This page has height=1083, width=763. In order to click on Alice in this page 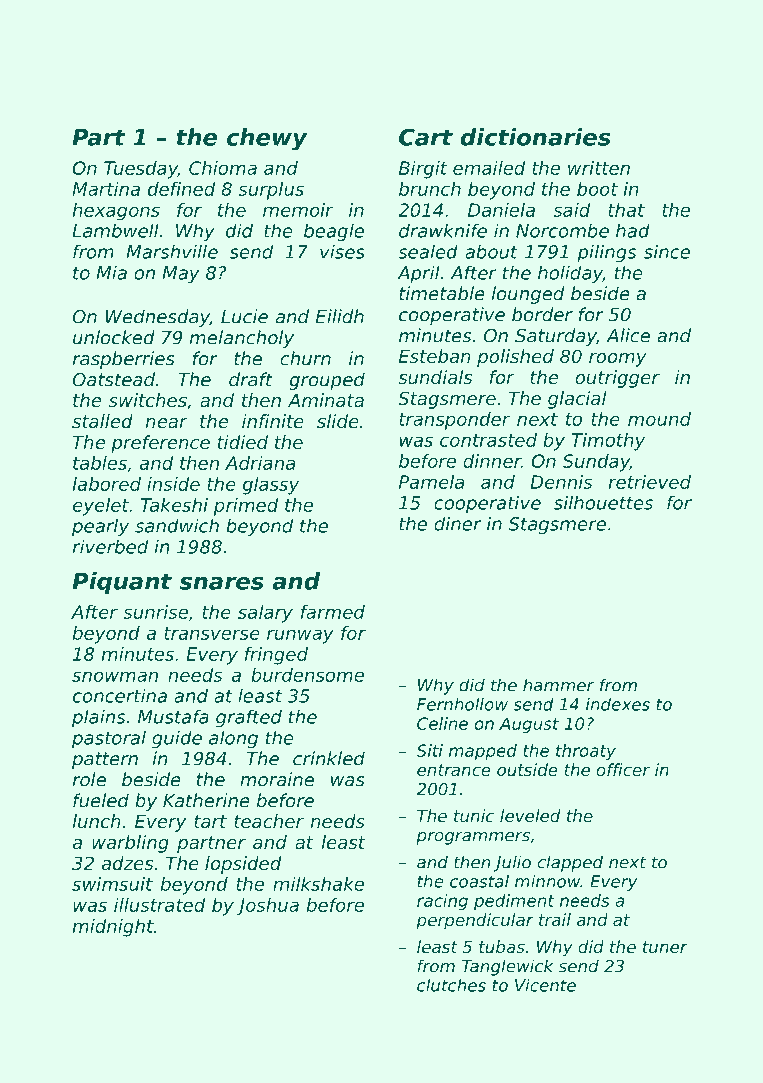, I will do `click(628, 335)`.
